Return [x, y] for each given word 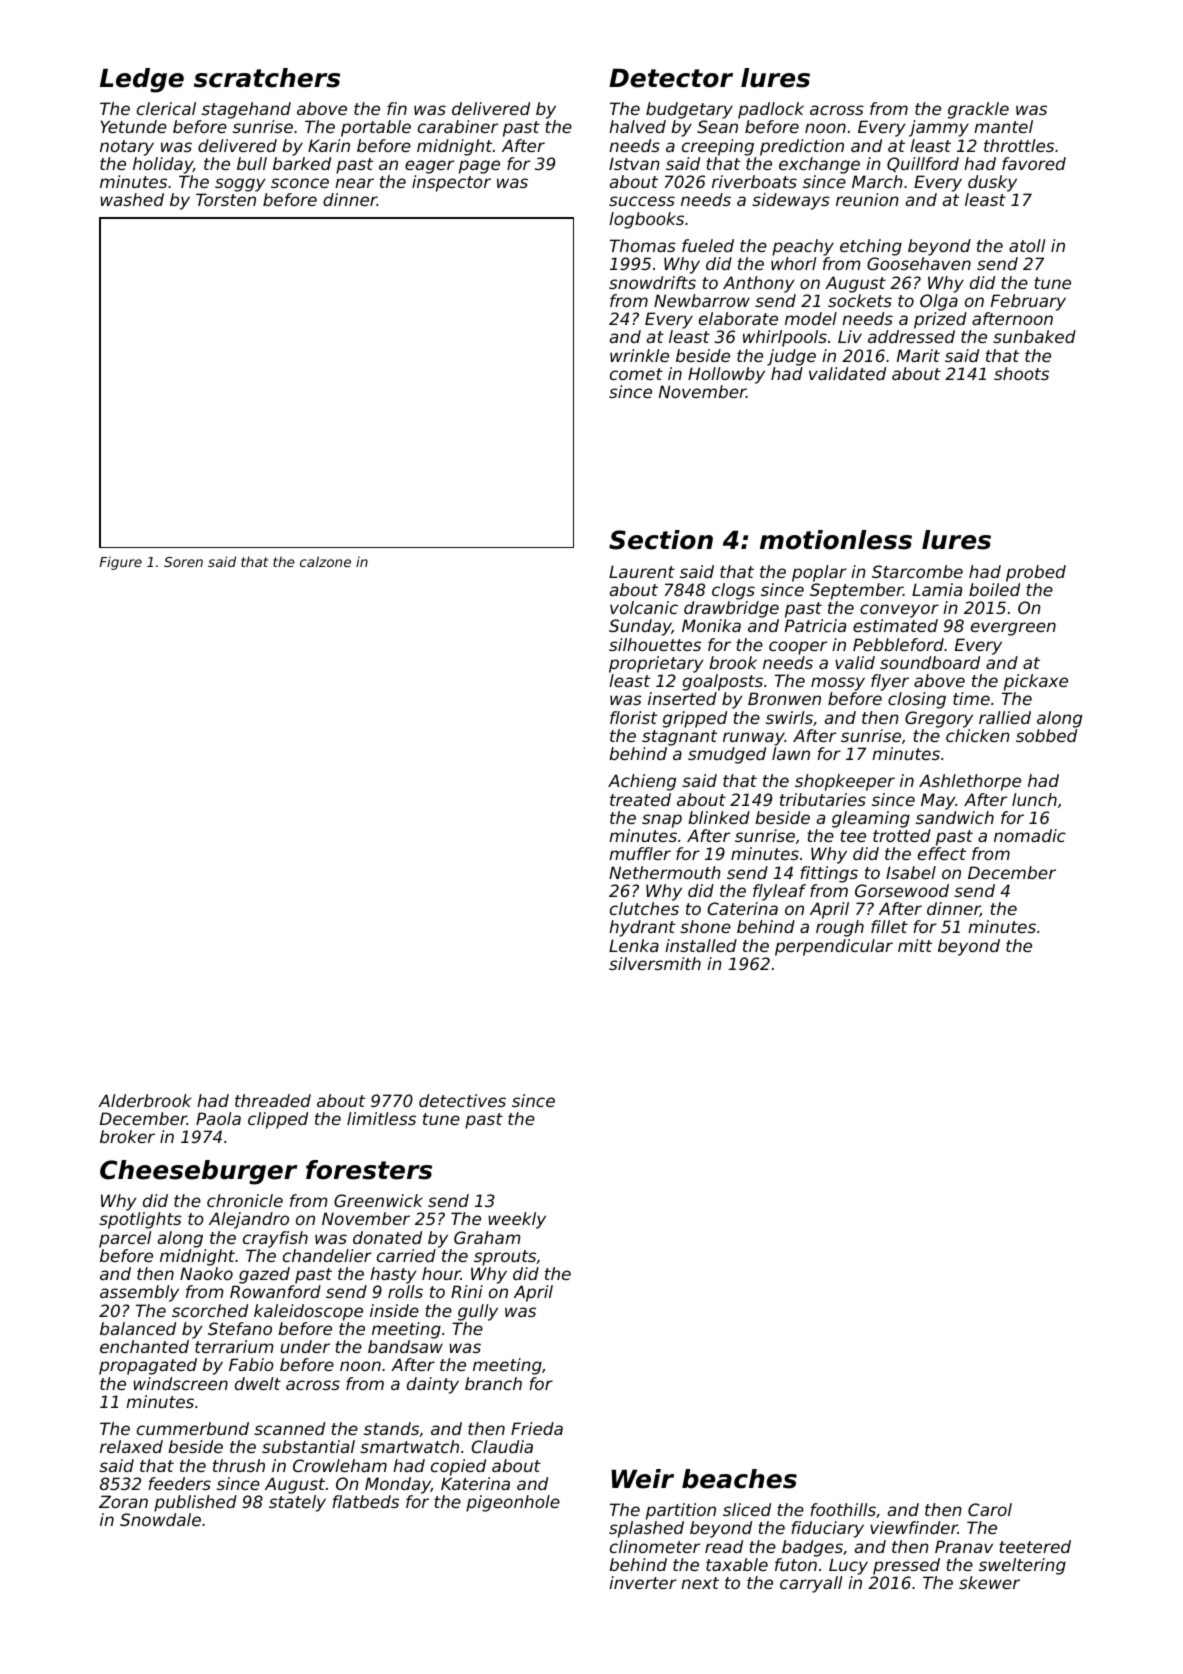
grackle [978, 110]
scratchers [267, 78]
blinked [719, 817]
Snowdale [160, 1519]
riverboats [754, 181]
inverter [643, 1582]
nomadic [1030, 835]
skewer [989, 1582]
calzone [325, 561]
